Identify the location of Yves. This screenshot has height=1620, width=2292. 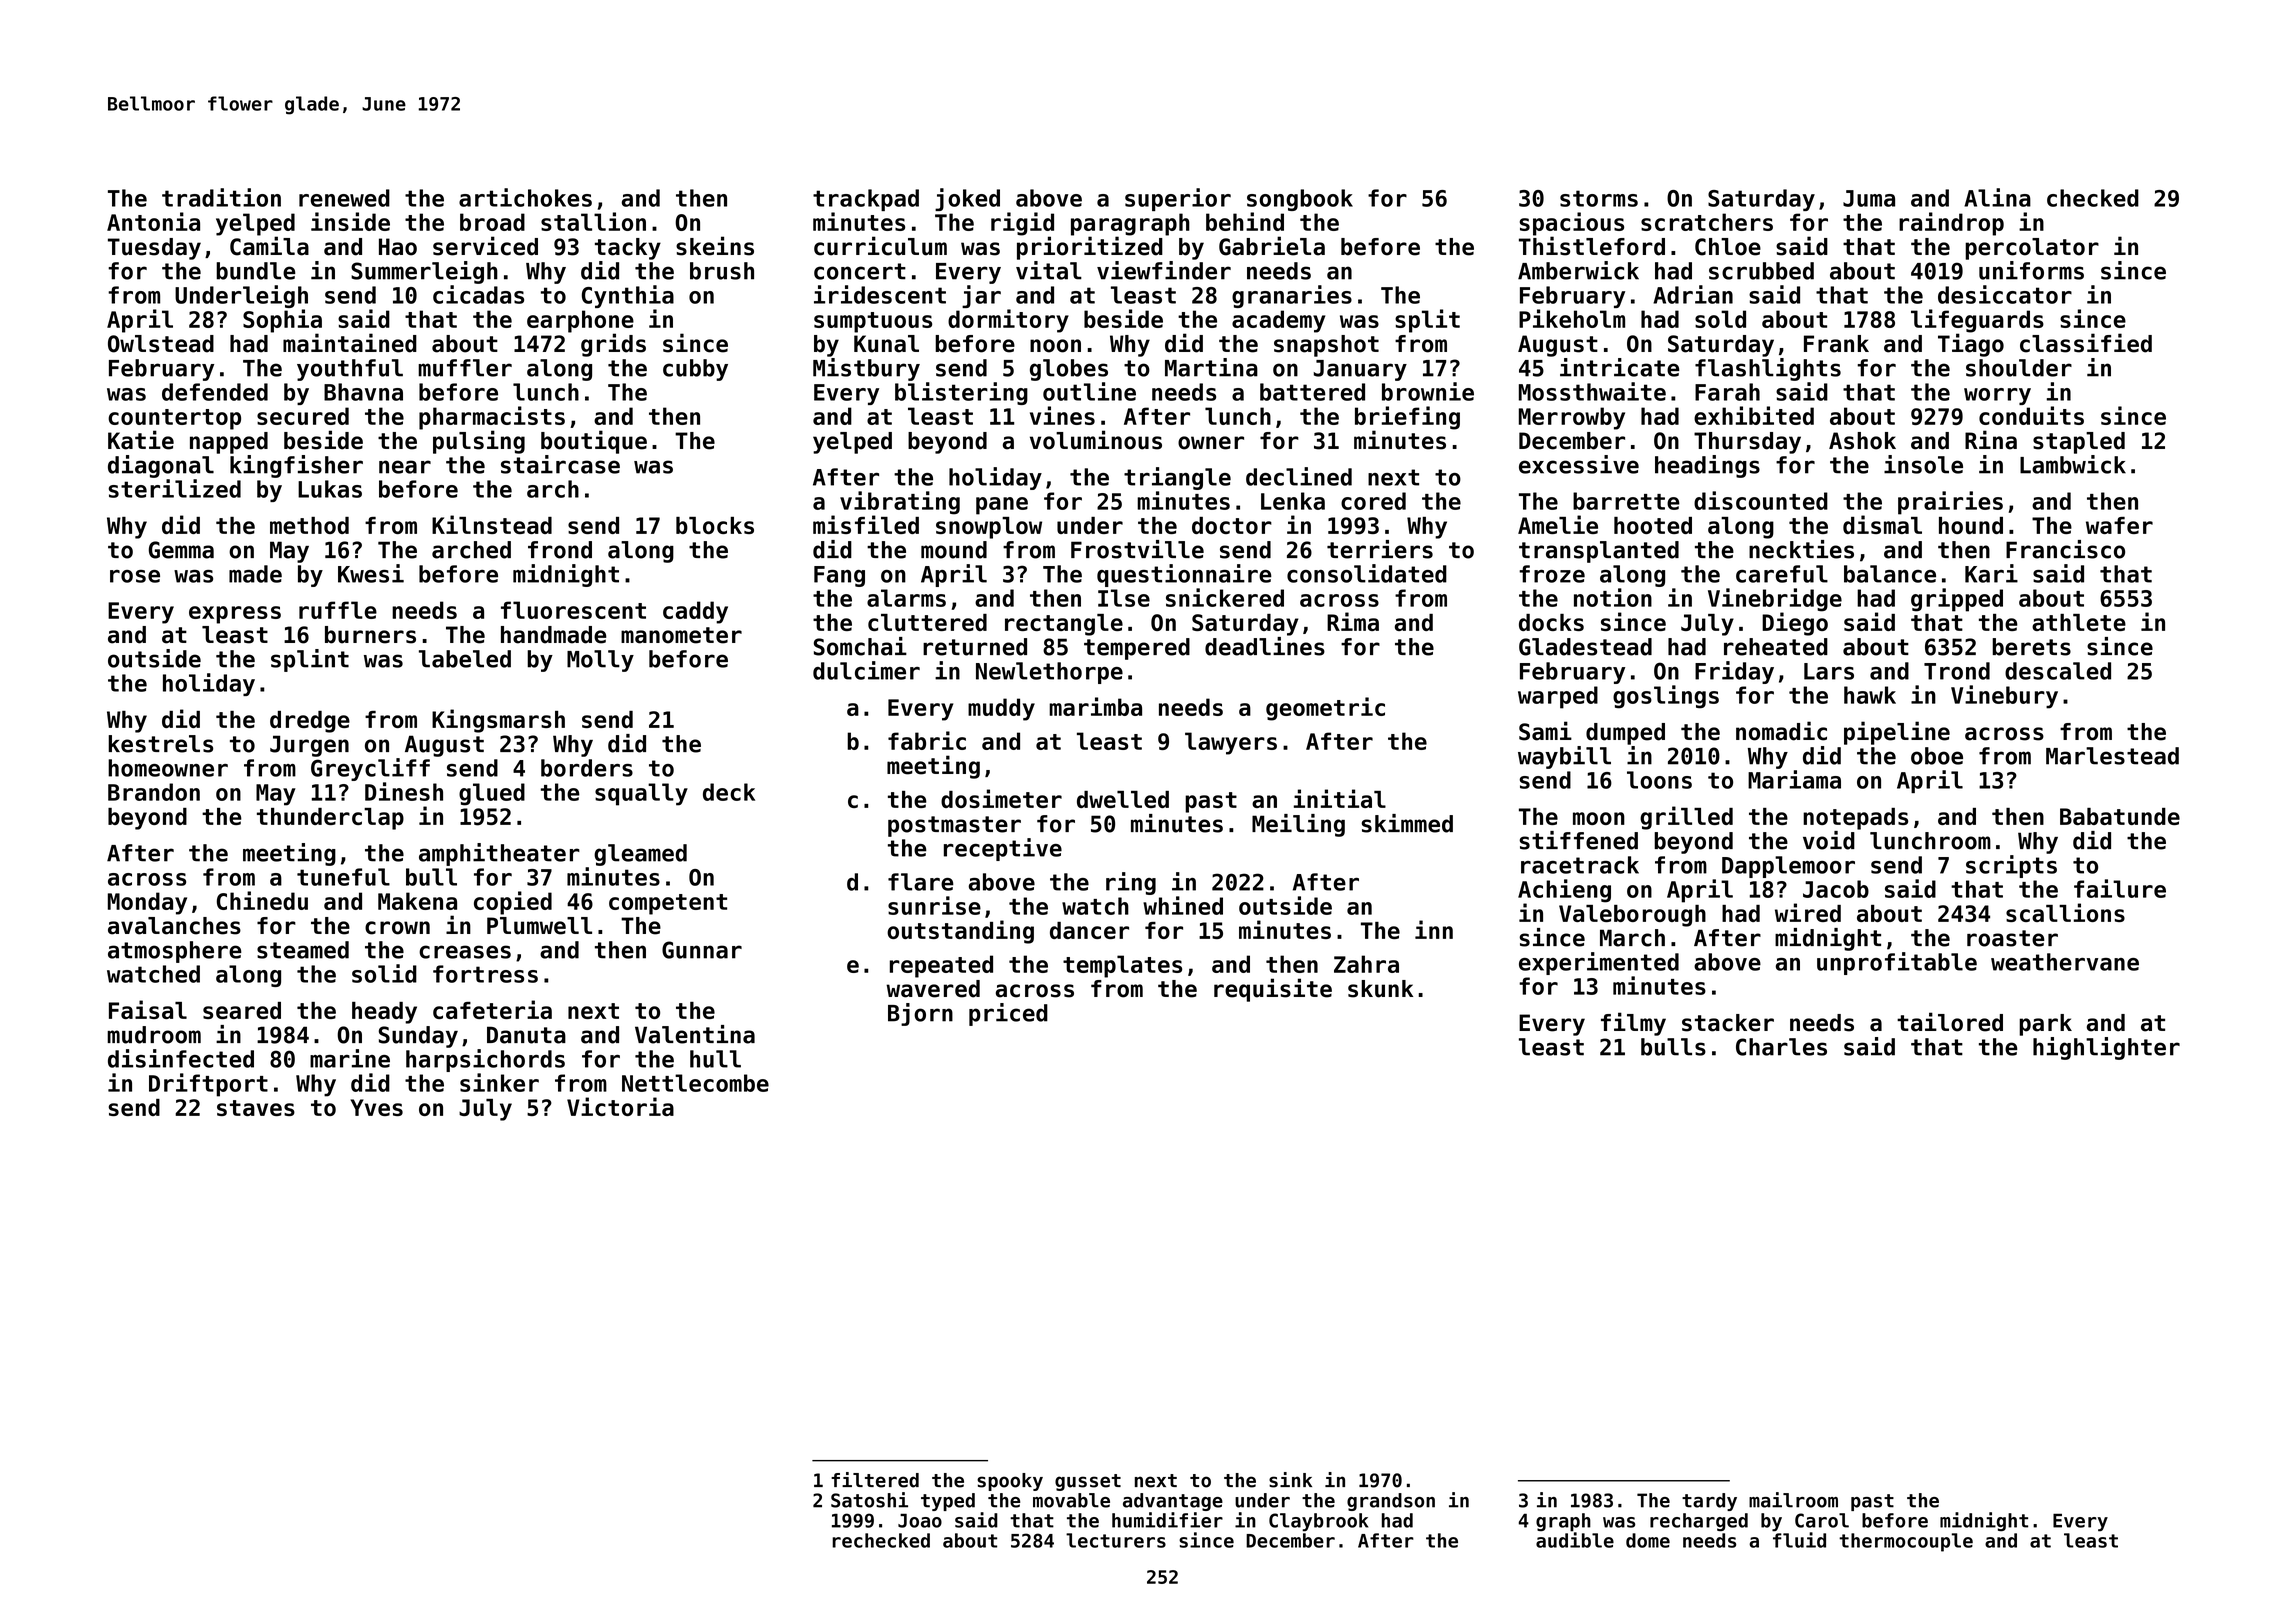
(376, 1107).
